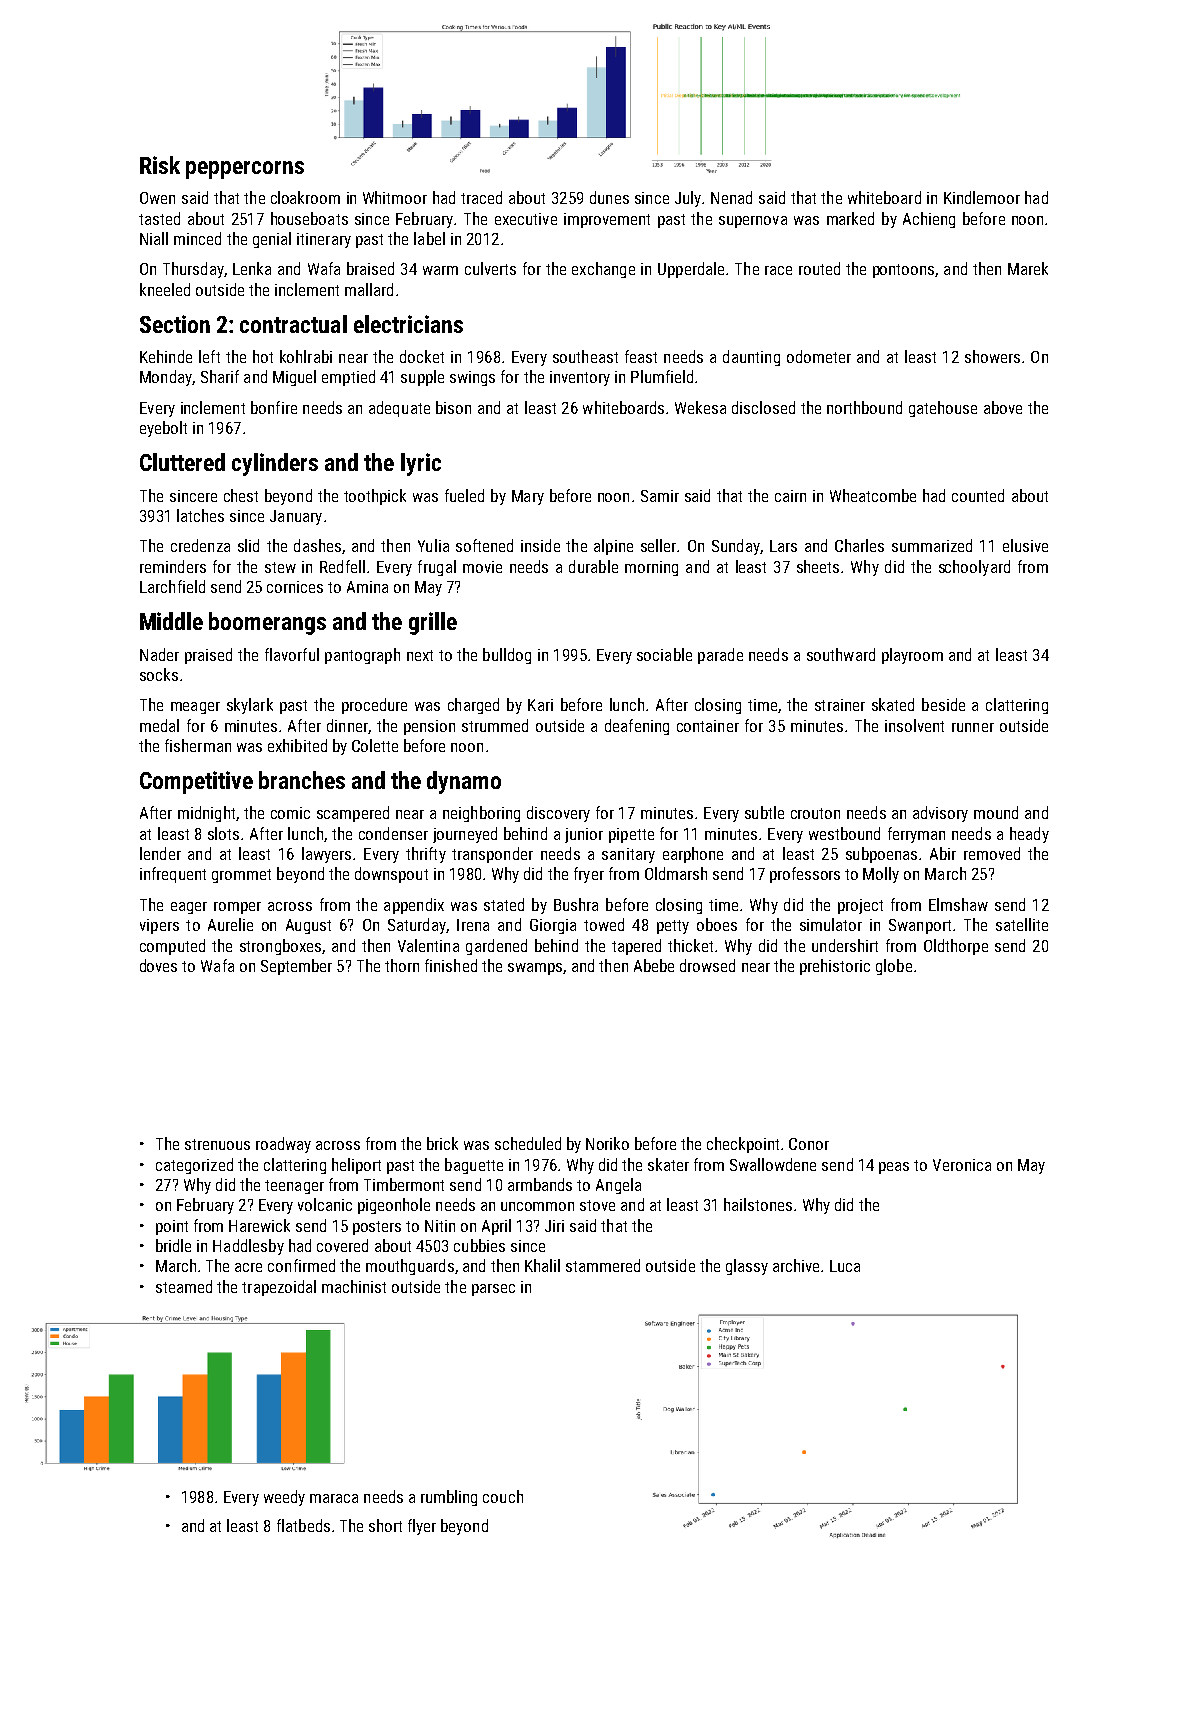  I want to click on medal, so click(159, 725).
